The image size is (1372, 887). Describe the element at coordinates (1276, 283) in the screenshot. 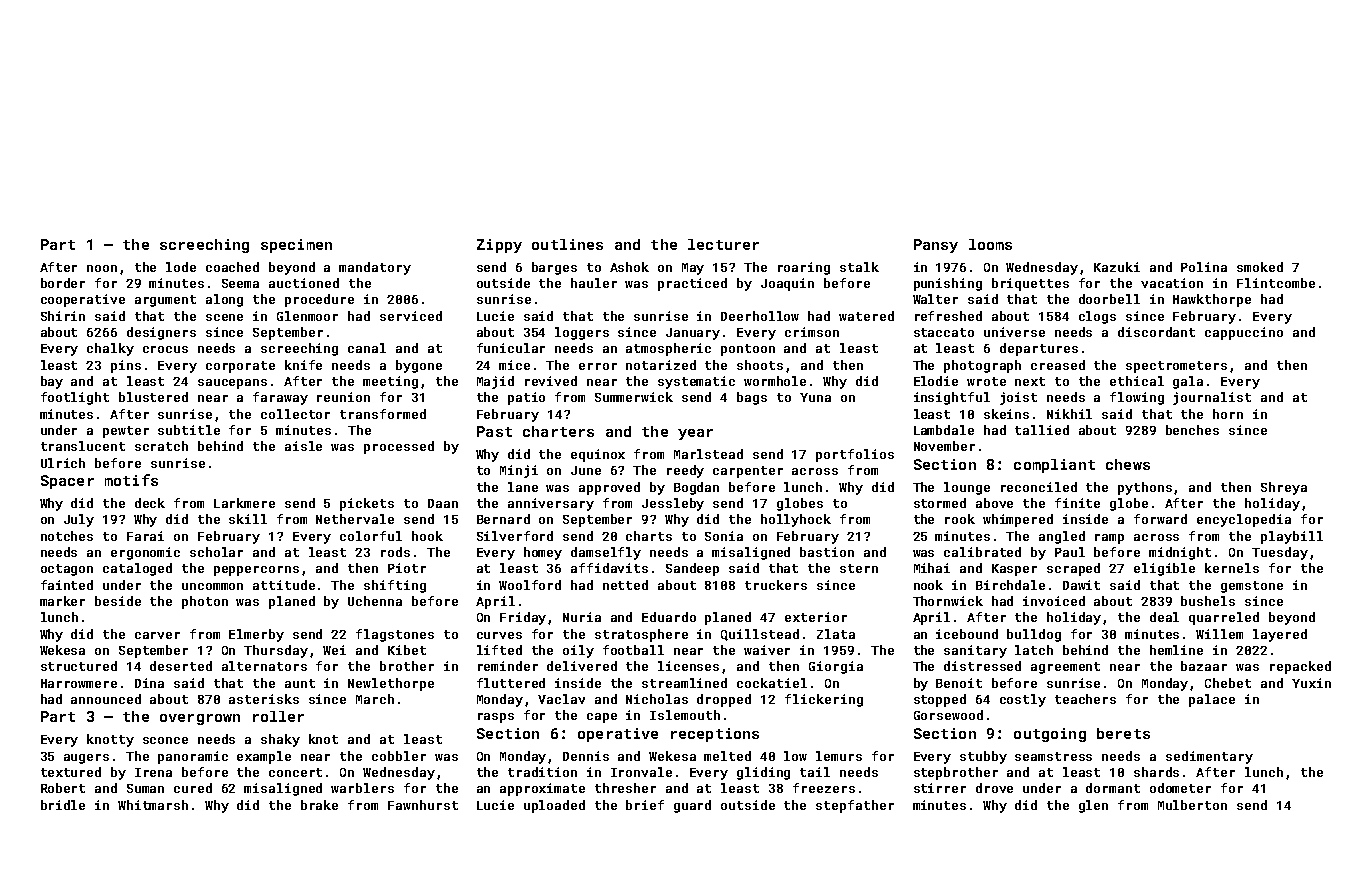

I see `Flintcombe` at that location.
